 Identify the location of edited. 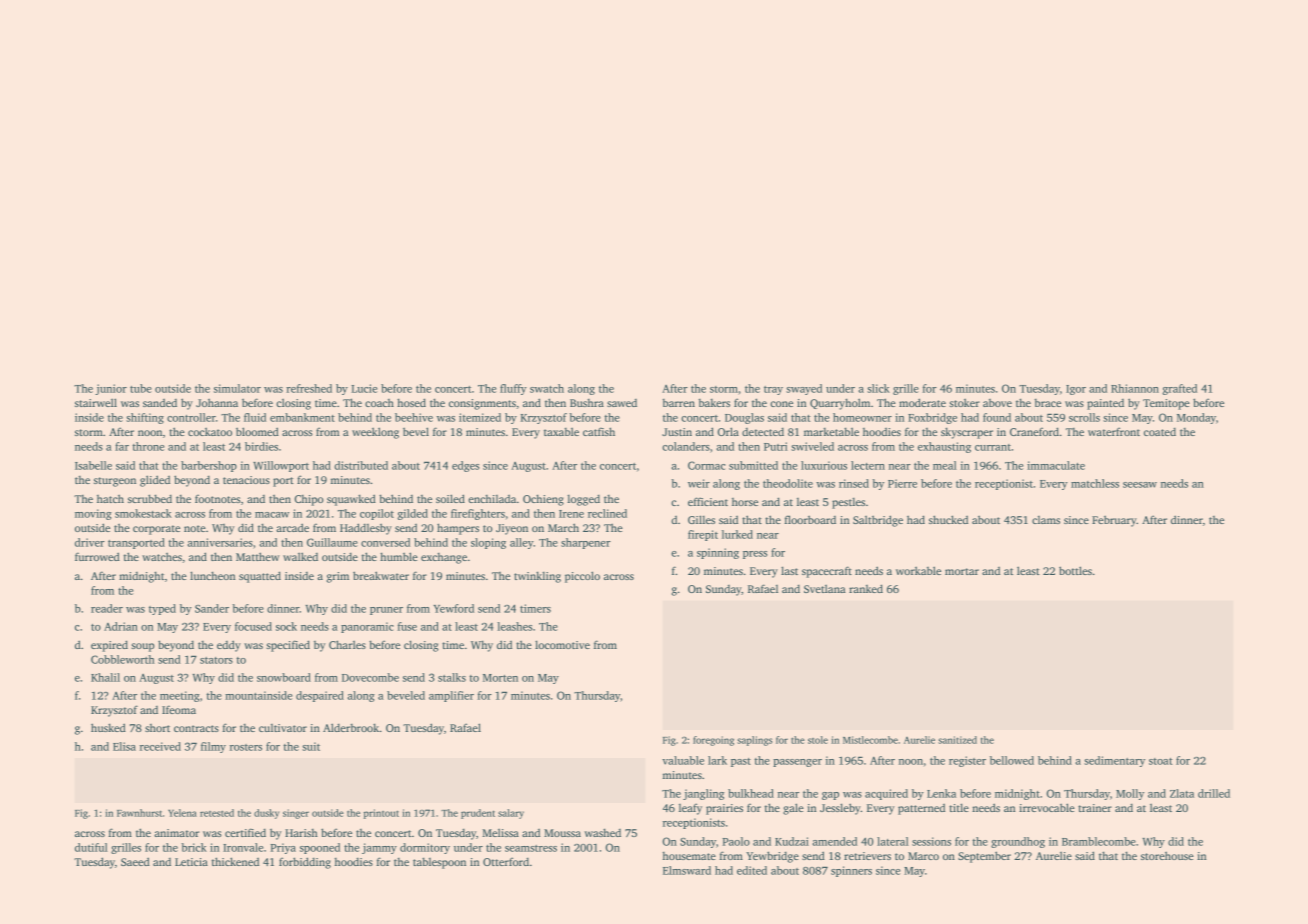
(752, 870).
